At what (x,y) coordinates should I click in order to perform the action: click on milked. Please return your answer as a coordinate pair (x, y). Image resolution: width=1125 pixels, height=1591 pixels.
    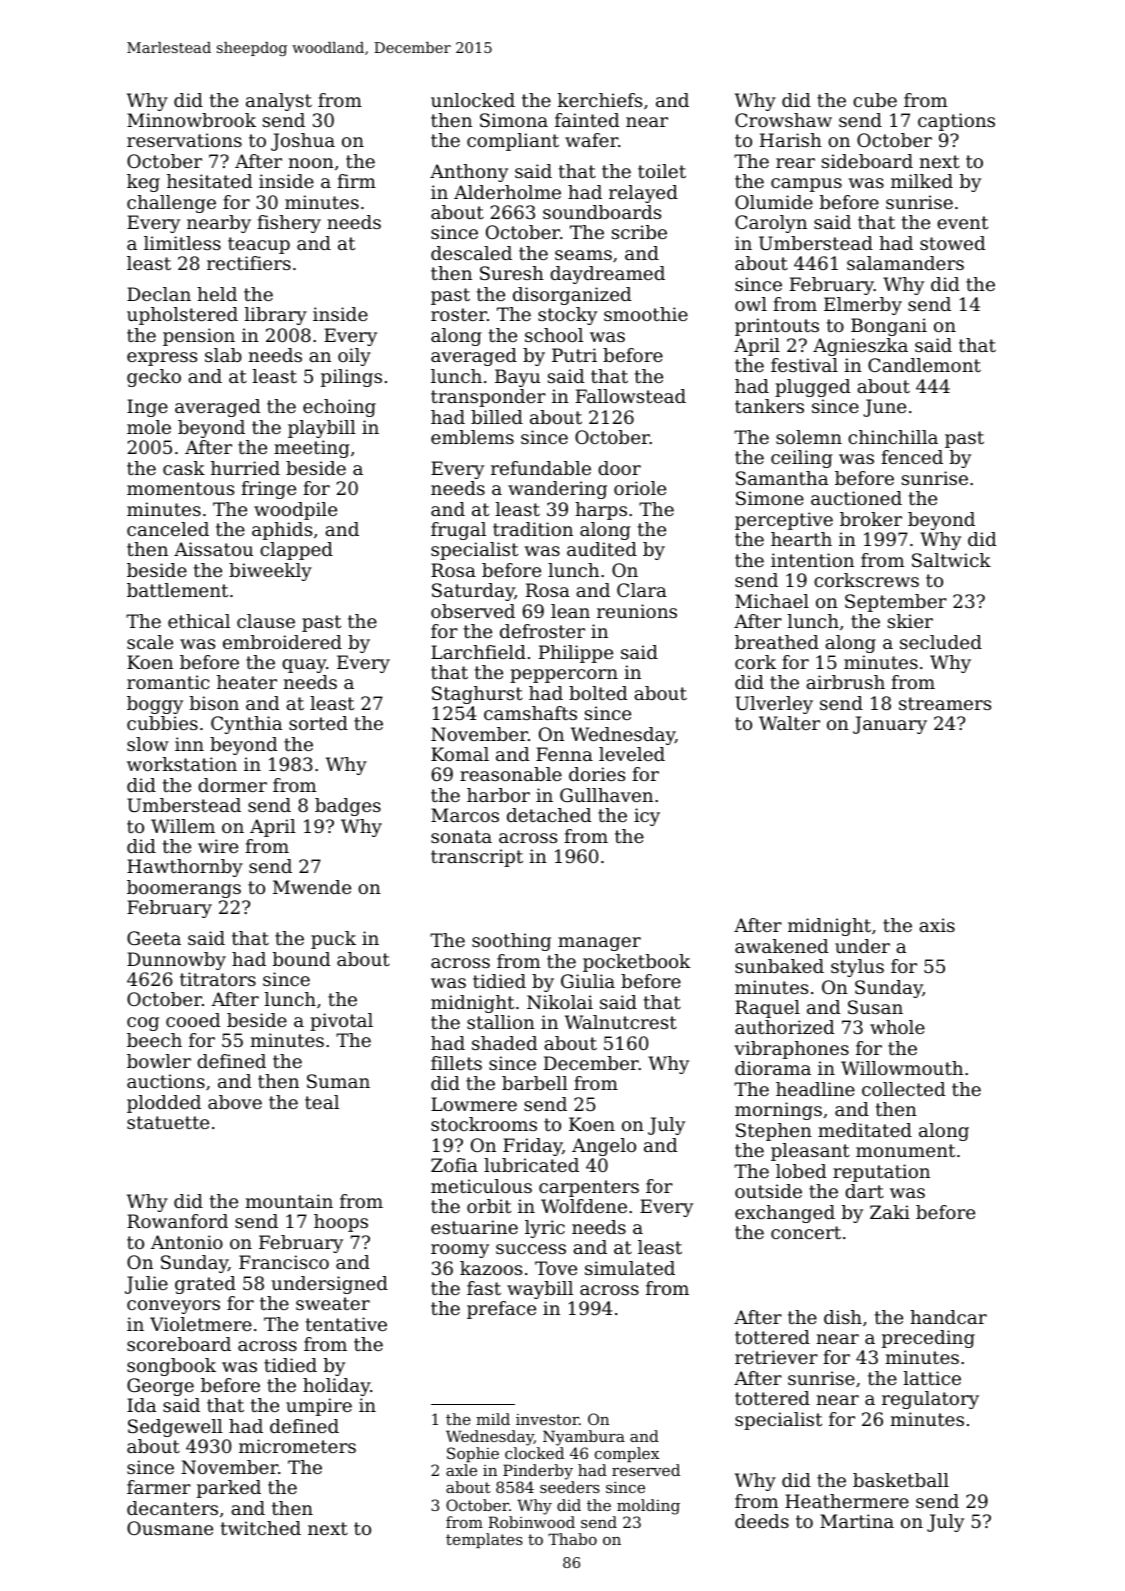
    Looking at the image, I should click on (922, 181).
